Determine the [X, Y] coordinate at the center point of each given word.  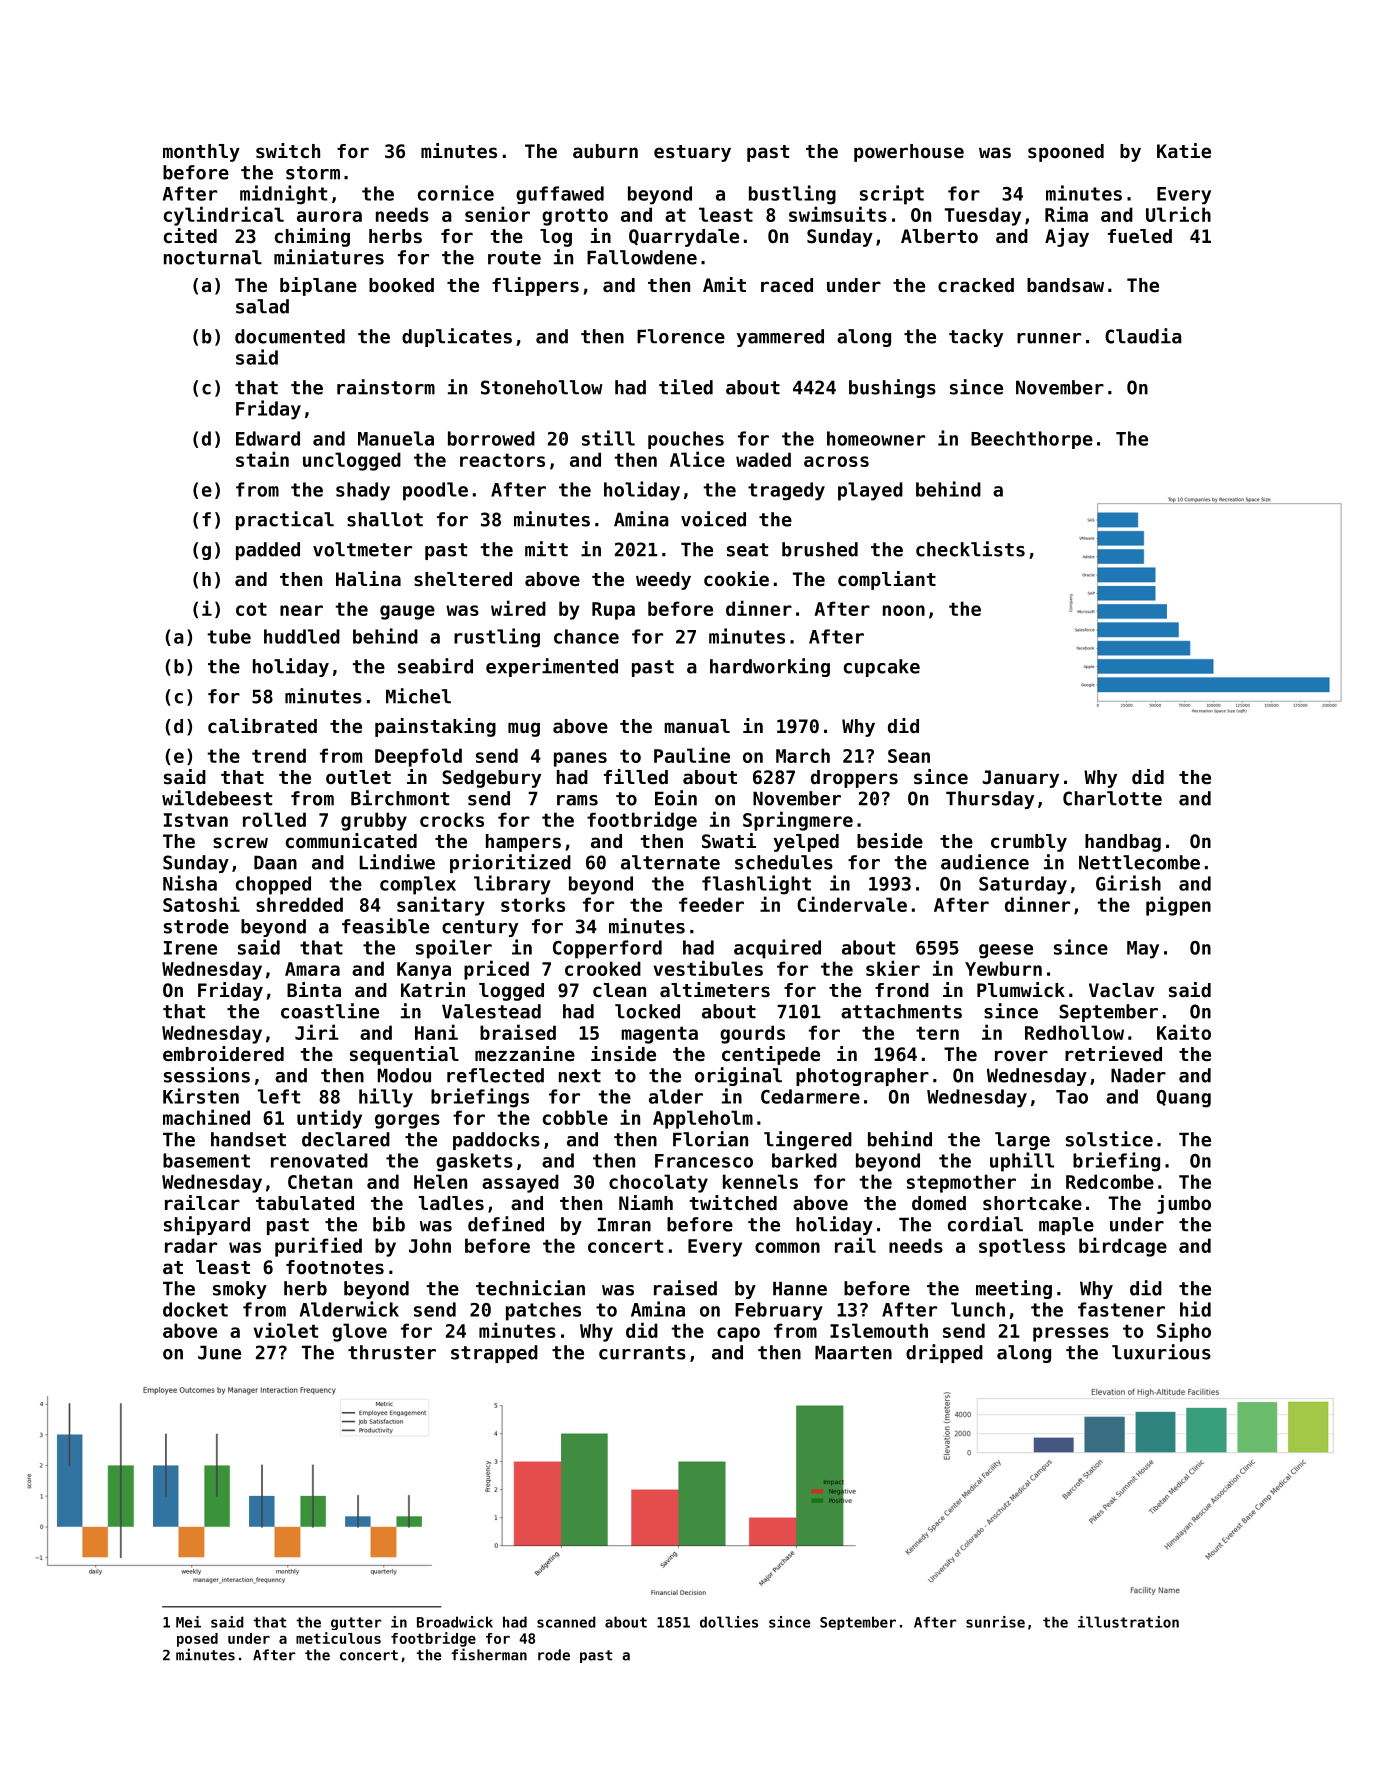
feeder [711, 904]
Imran [624, 1224]
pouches [686, 440]
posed [197, 1640]
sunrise [995, 1622]
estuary [692, 153]
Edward [268, 438]
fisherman [489, 1654]
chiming [312, 237]
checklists [970, 549]
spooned [1066, 153]
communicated [351, 840]
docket [195, 1309]
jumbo [1184, 1204]
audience [985, 862]
